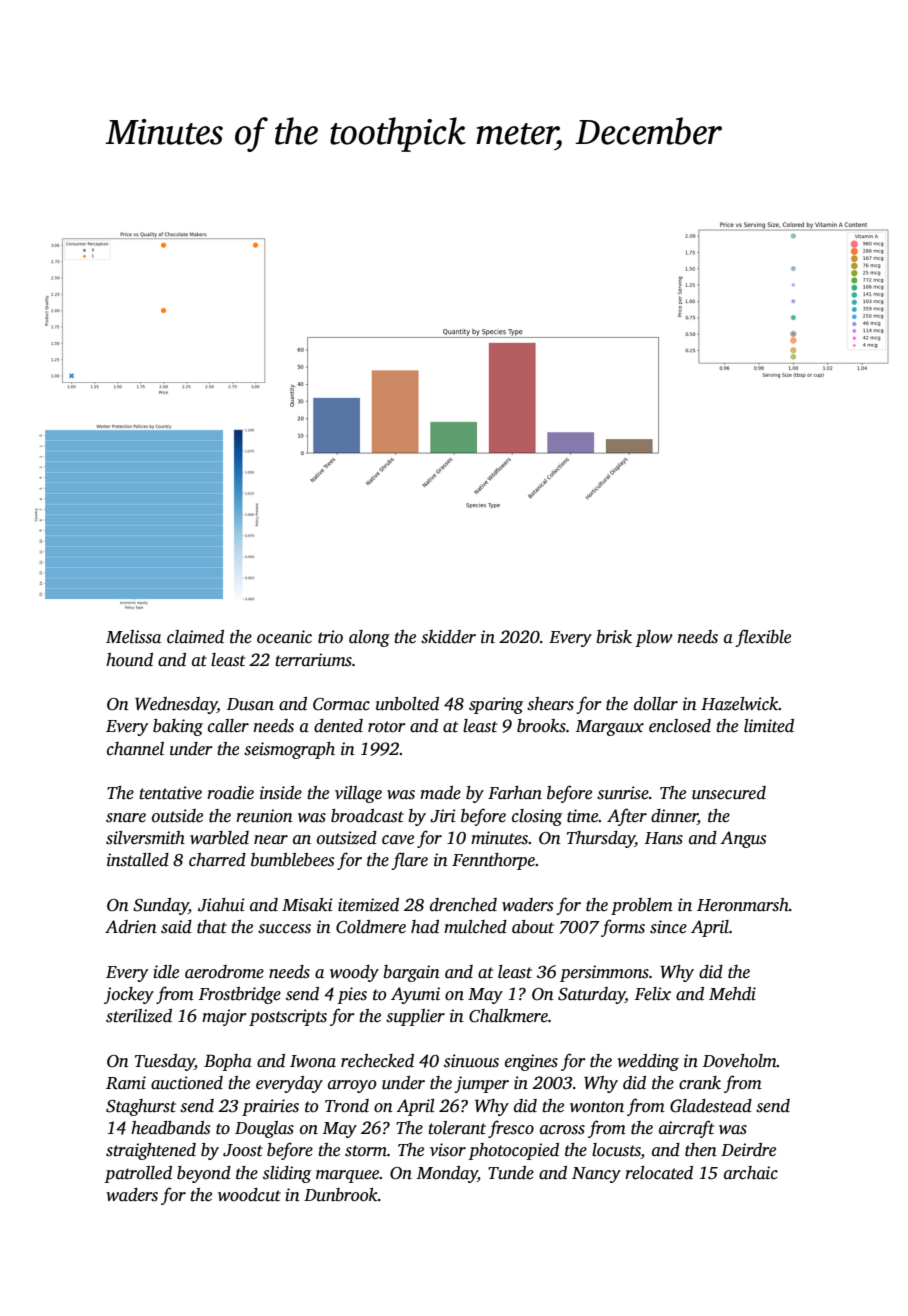 This image has height=1316, width=908. I want to click on rotor, so click(387, 727).
